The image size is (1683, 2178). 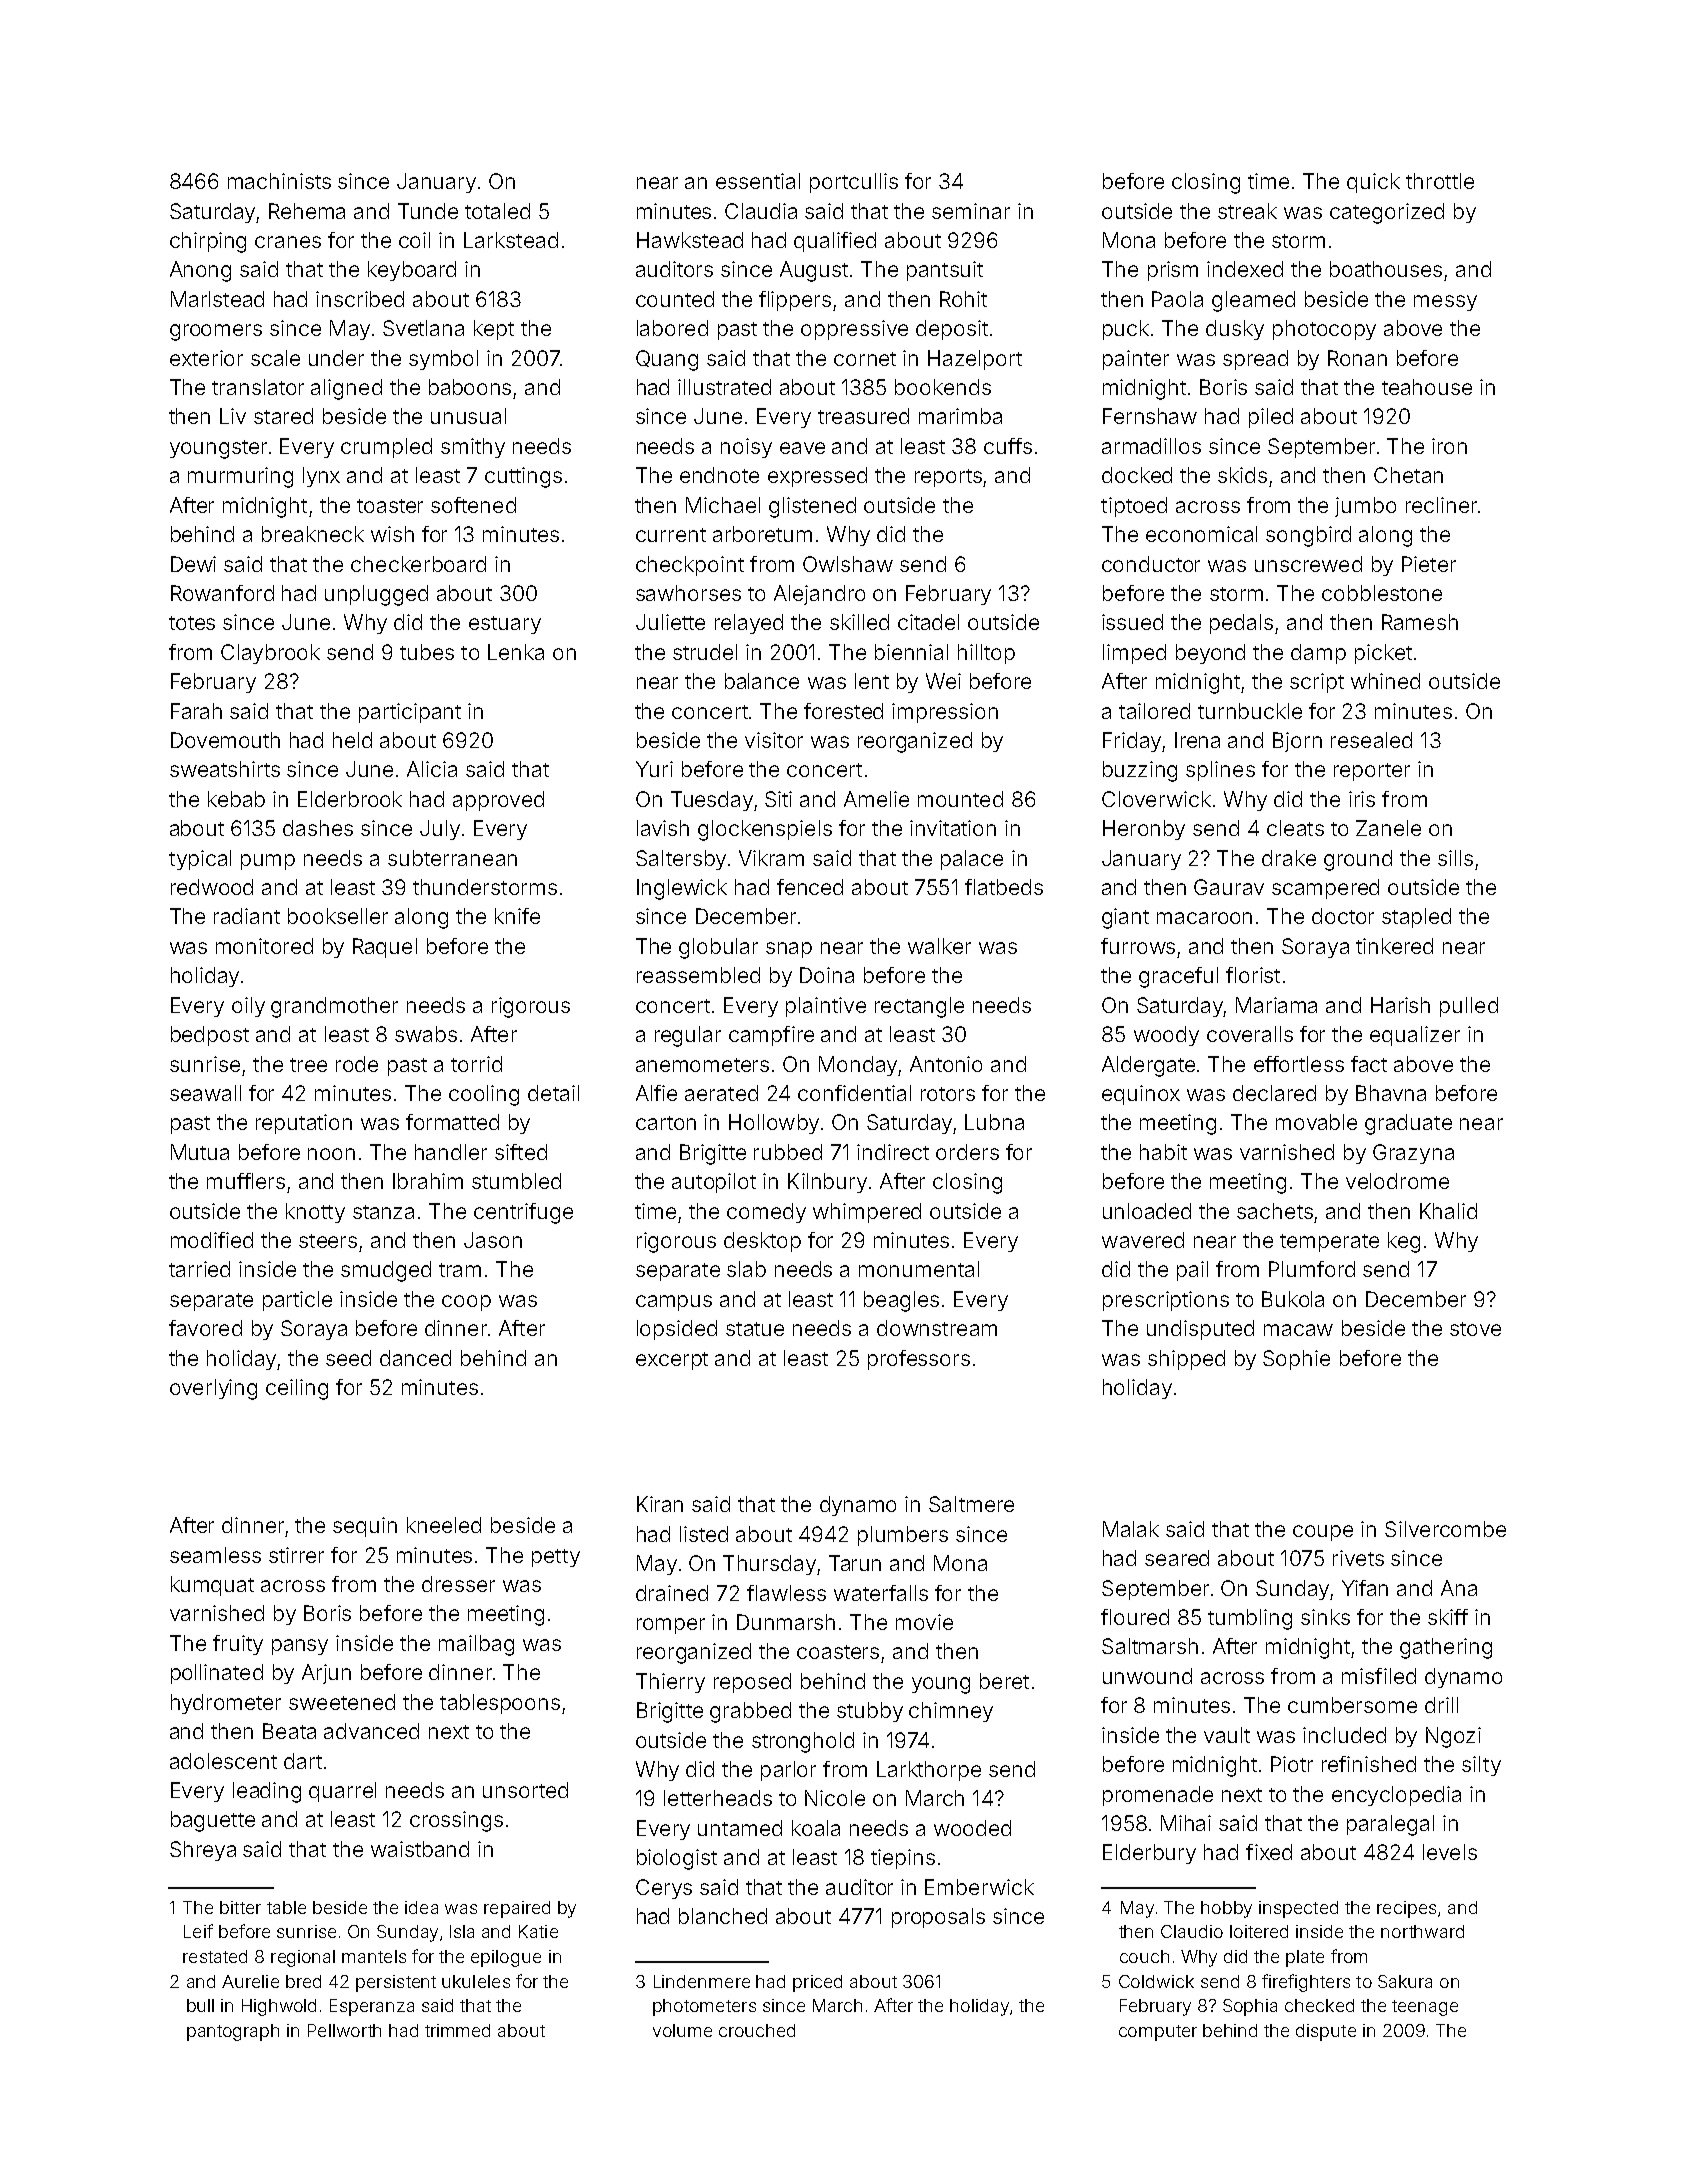 I want to click on seminar, so click(x=971, y=211).
